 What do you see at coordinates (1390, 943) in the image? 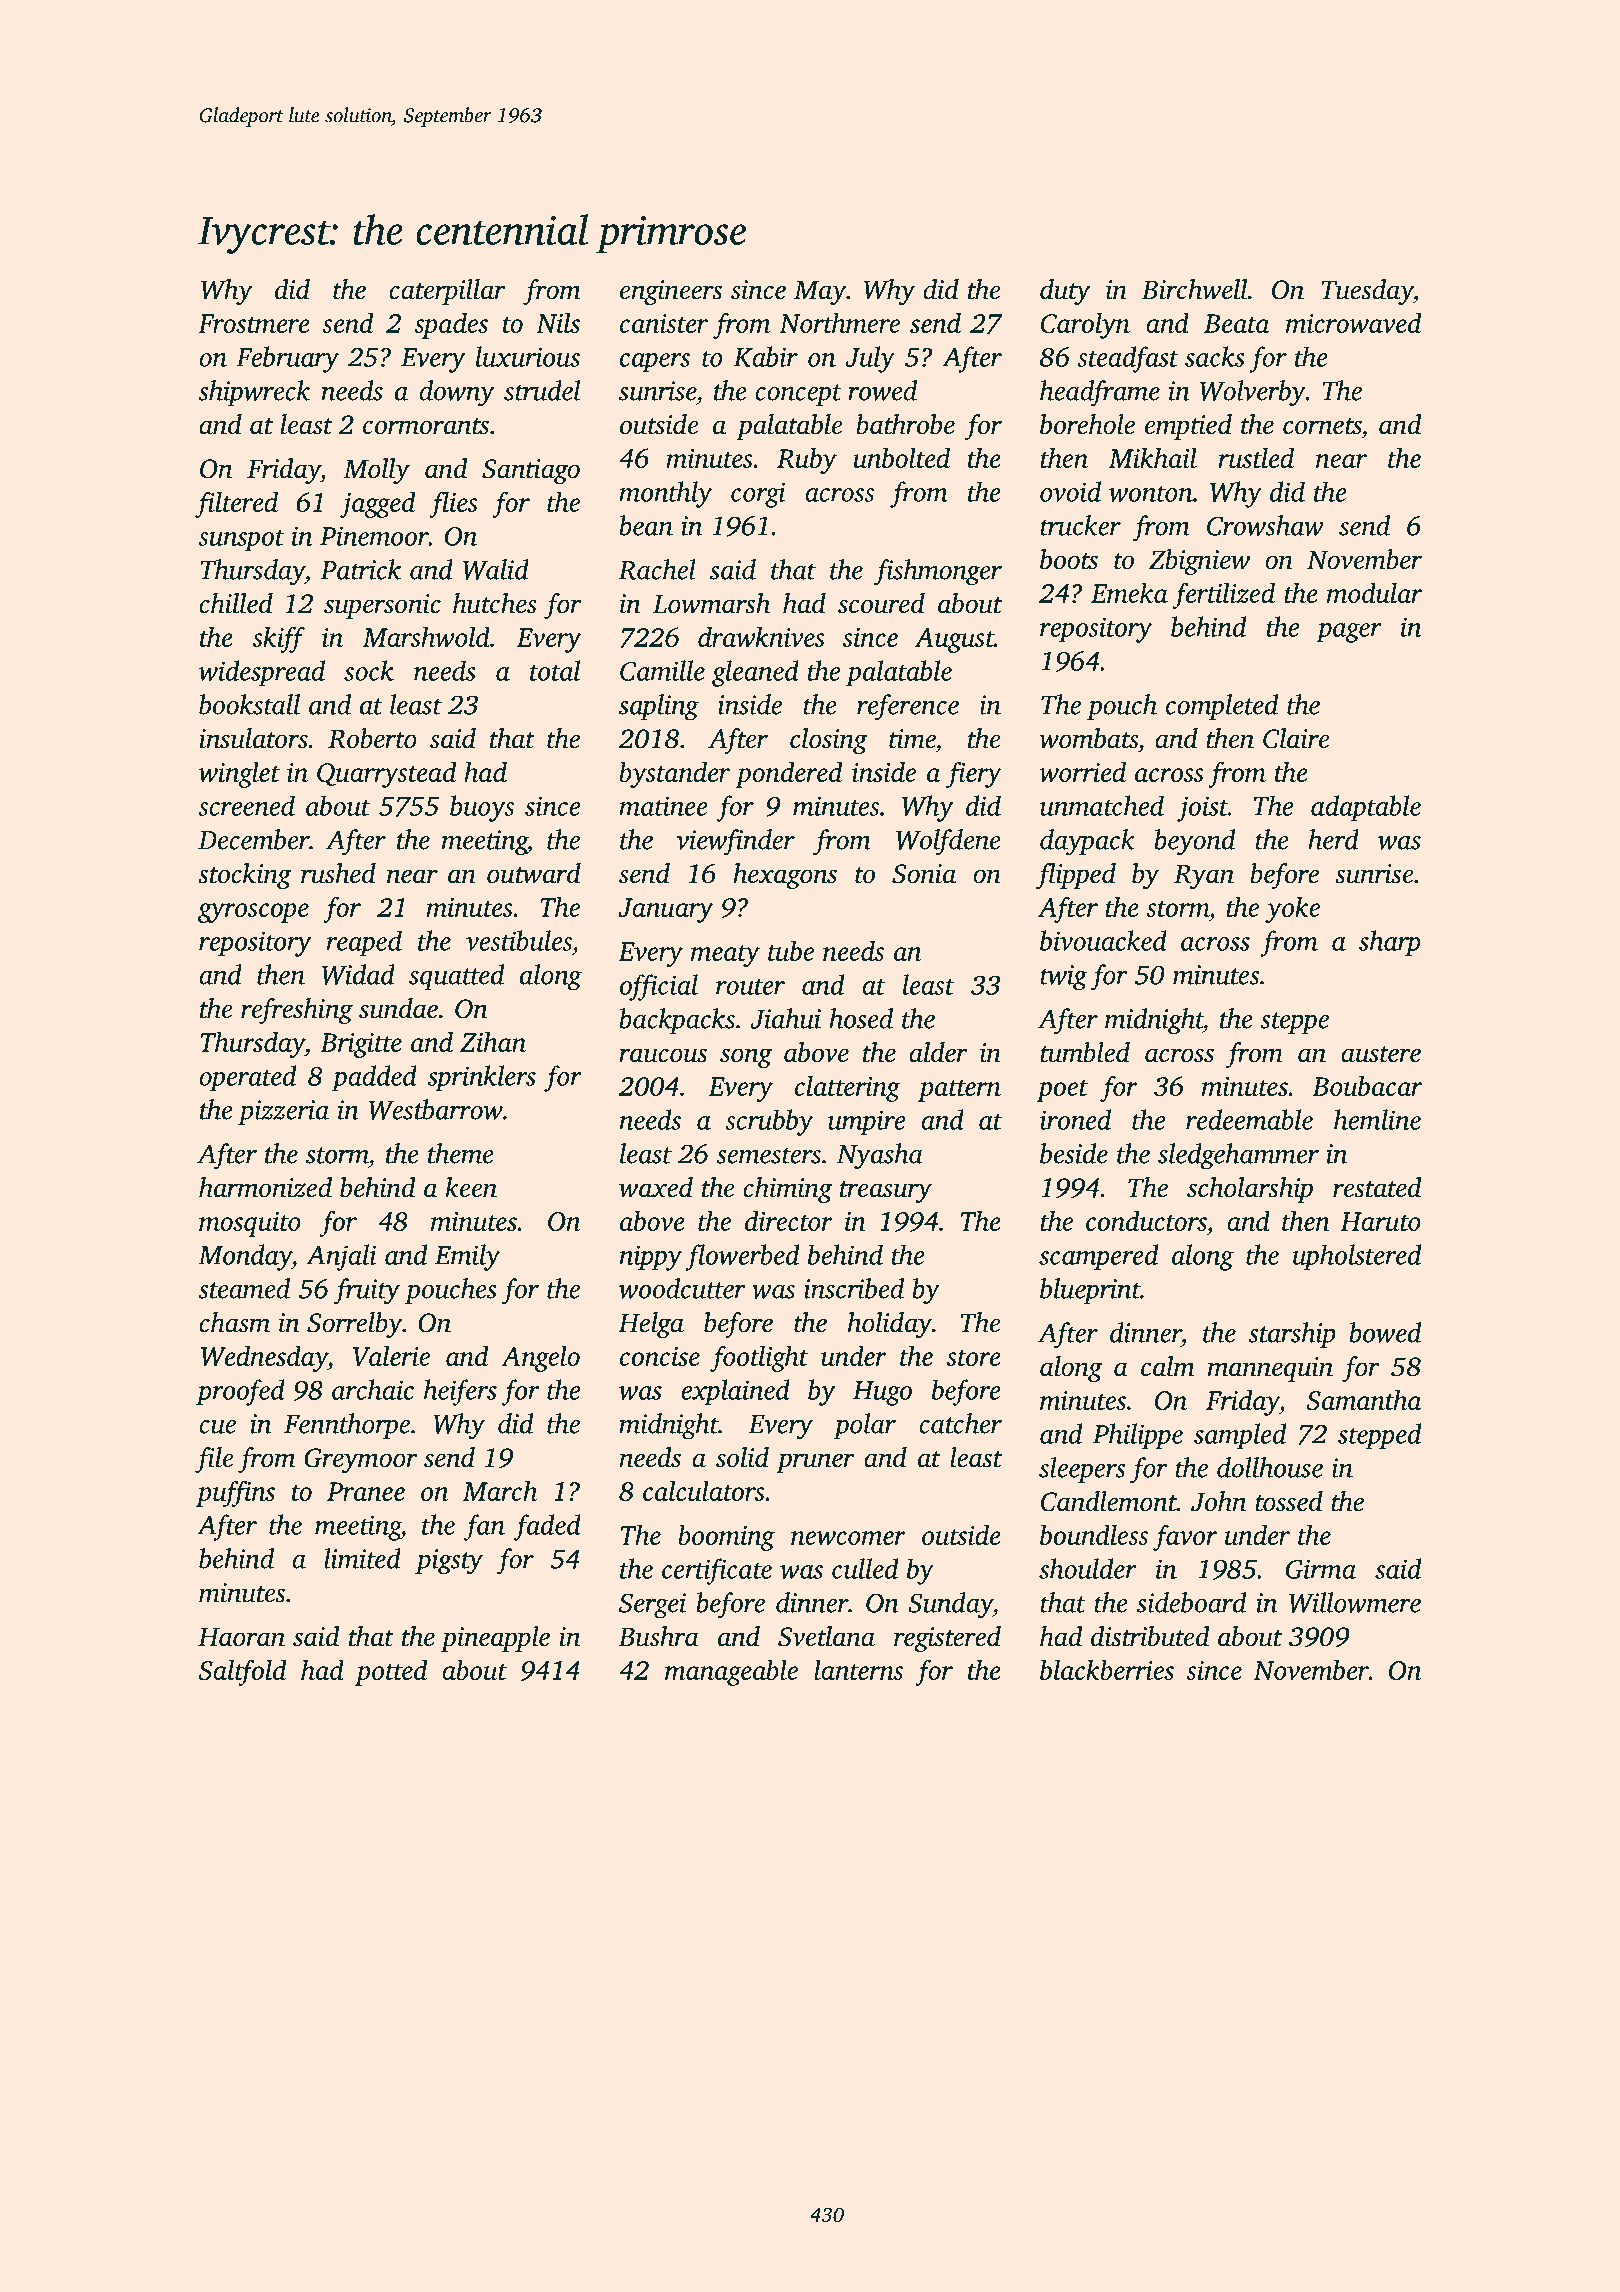
I see `sharp` at bounding box center [1390, 943].
